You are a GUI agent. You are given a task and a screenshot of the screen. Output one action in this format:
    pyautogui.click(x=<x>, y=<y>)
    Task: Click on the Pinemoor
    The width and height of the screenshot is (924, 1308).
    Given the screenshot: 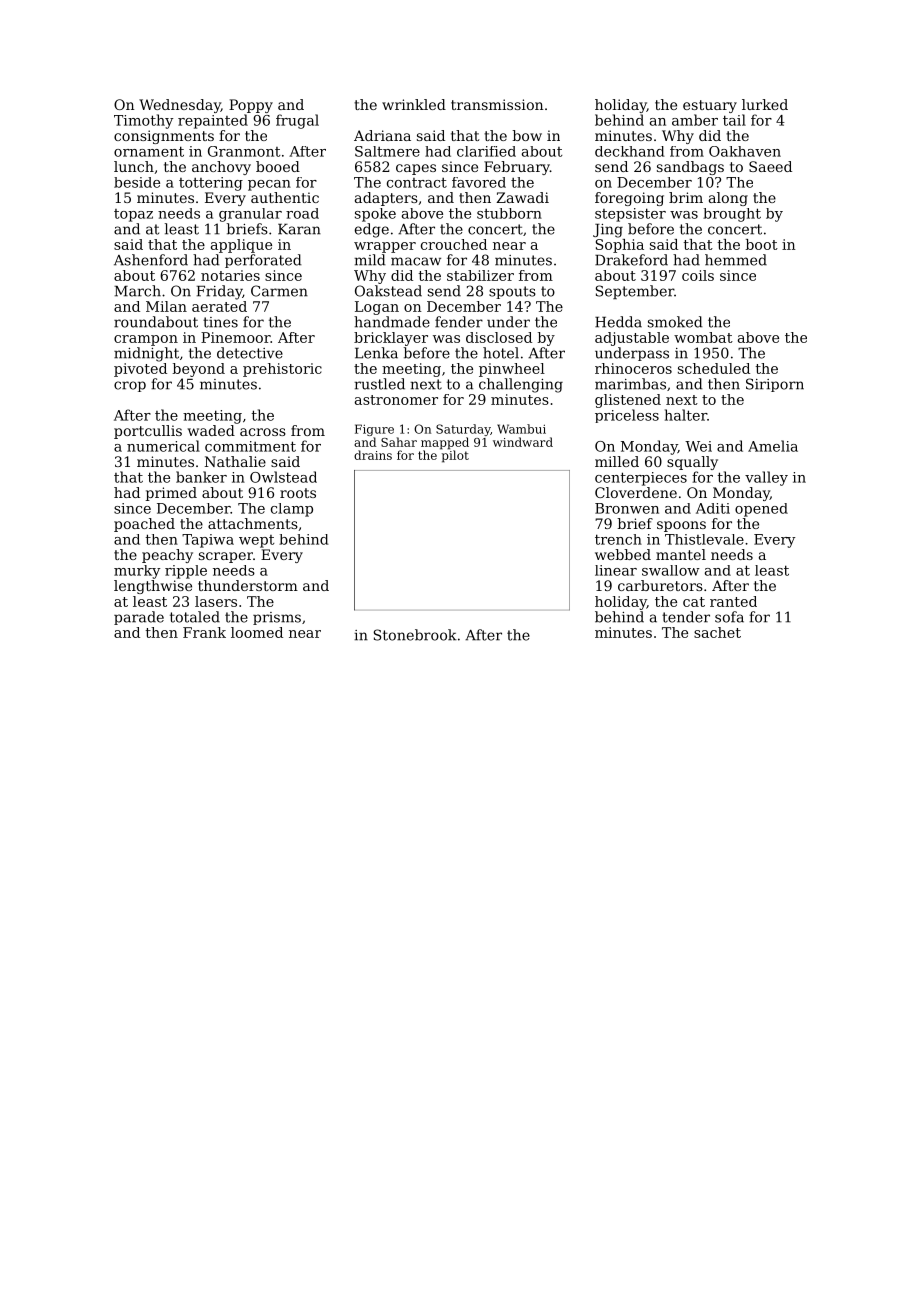 What is the action you would take?
    pyautogui.click(x=235, y=337)
